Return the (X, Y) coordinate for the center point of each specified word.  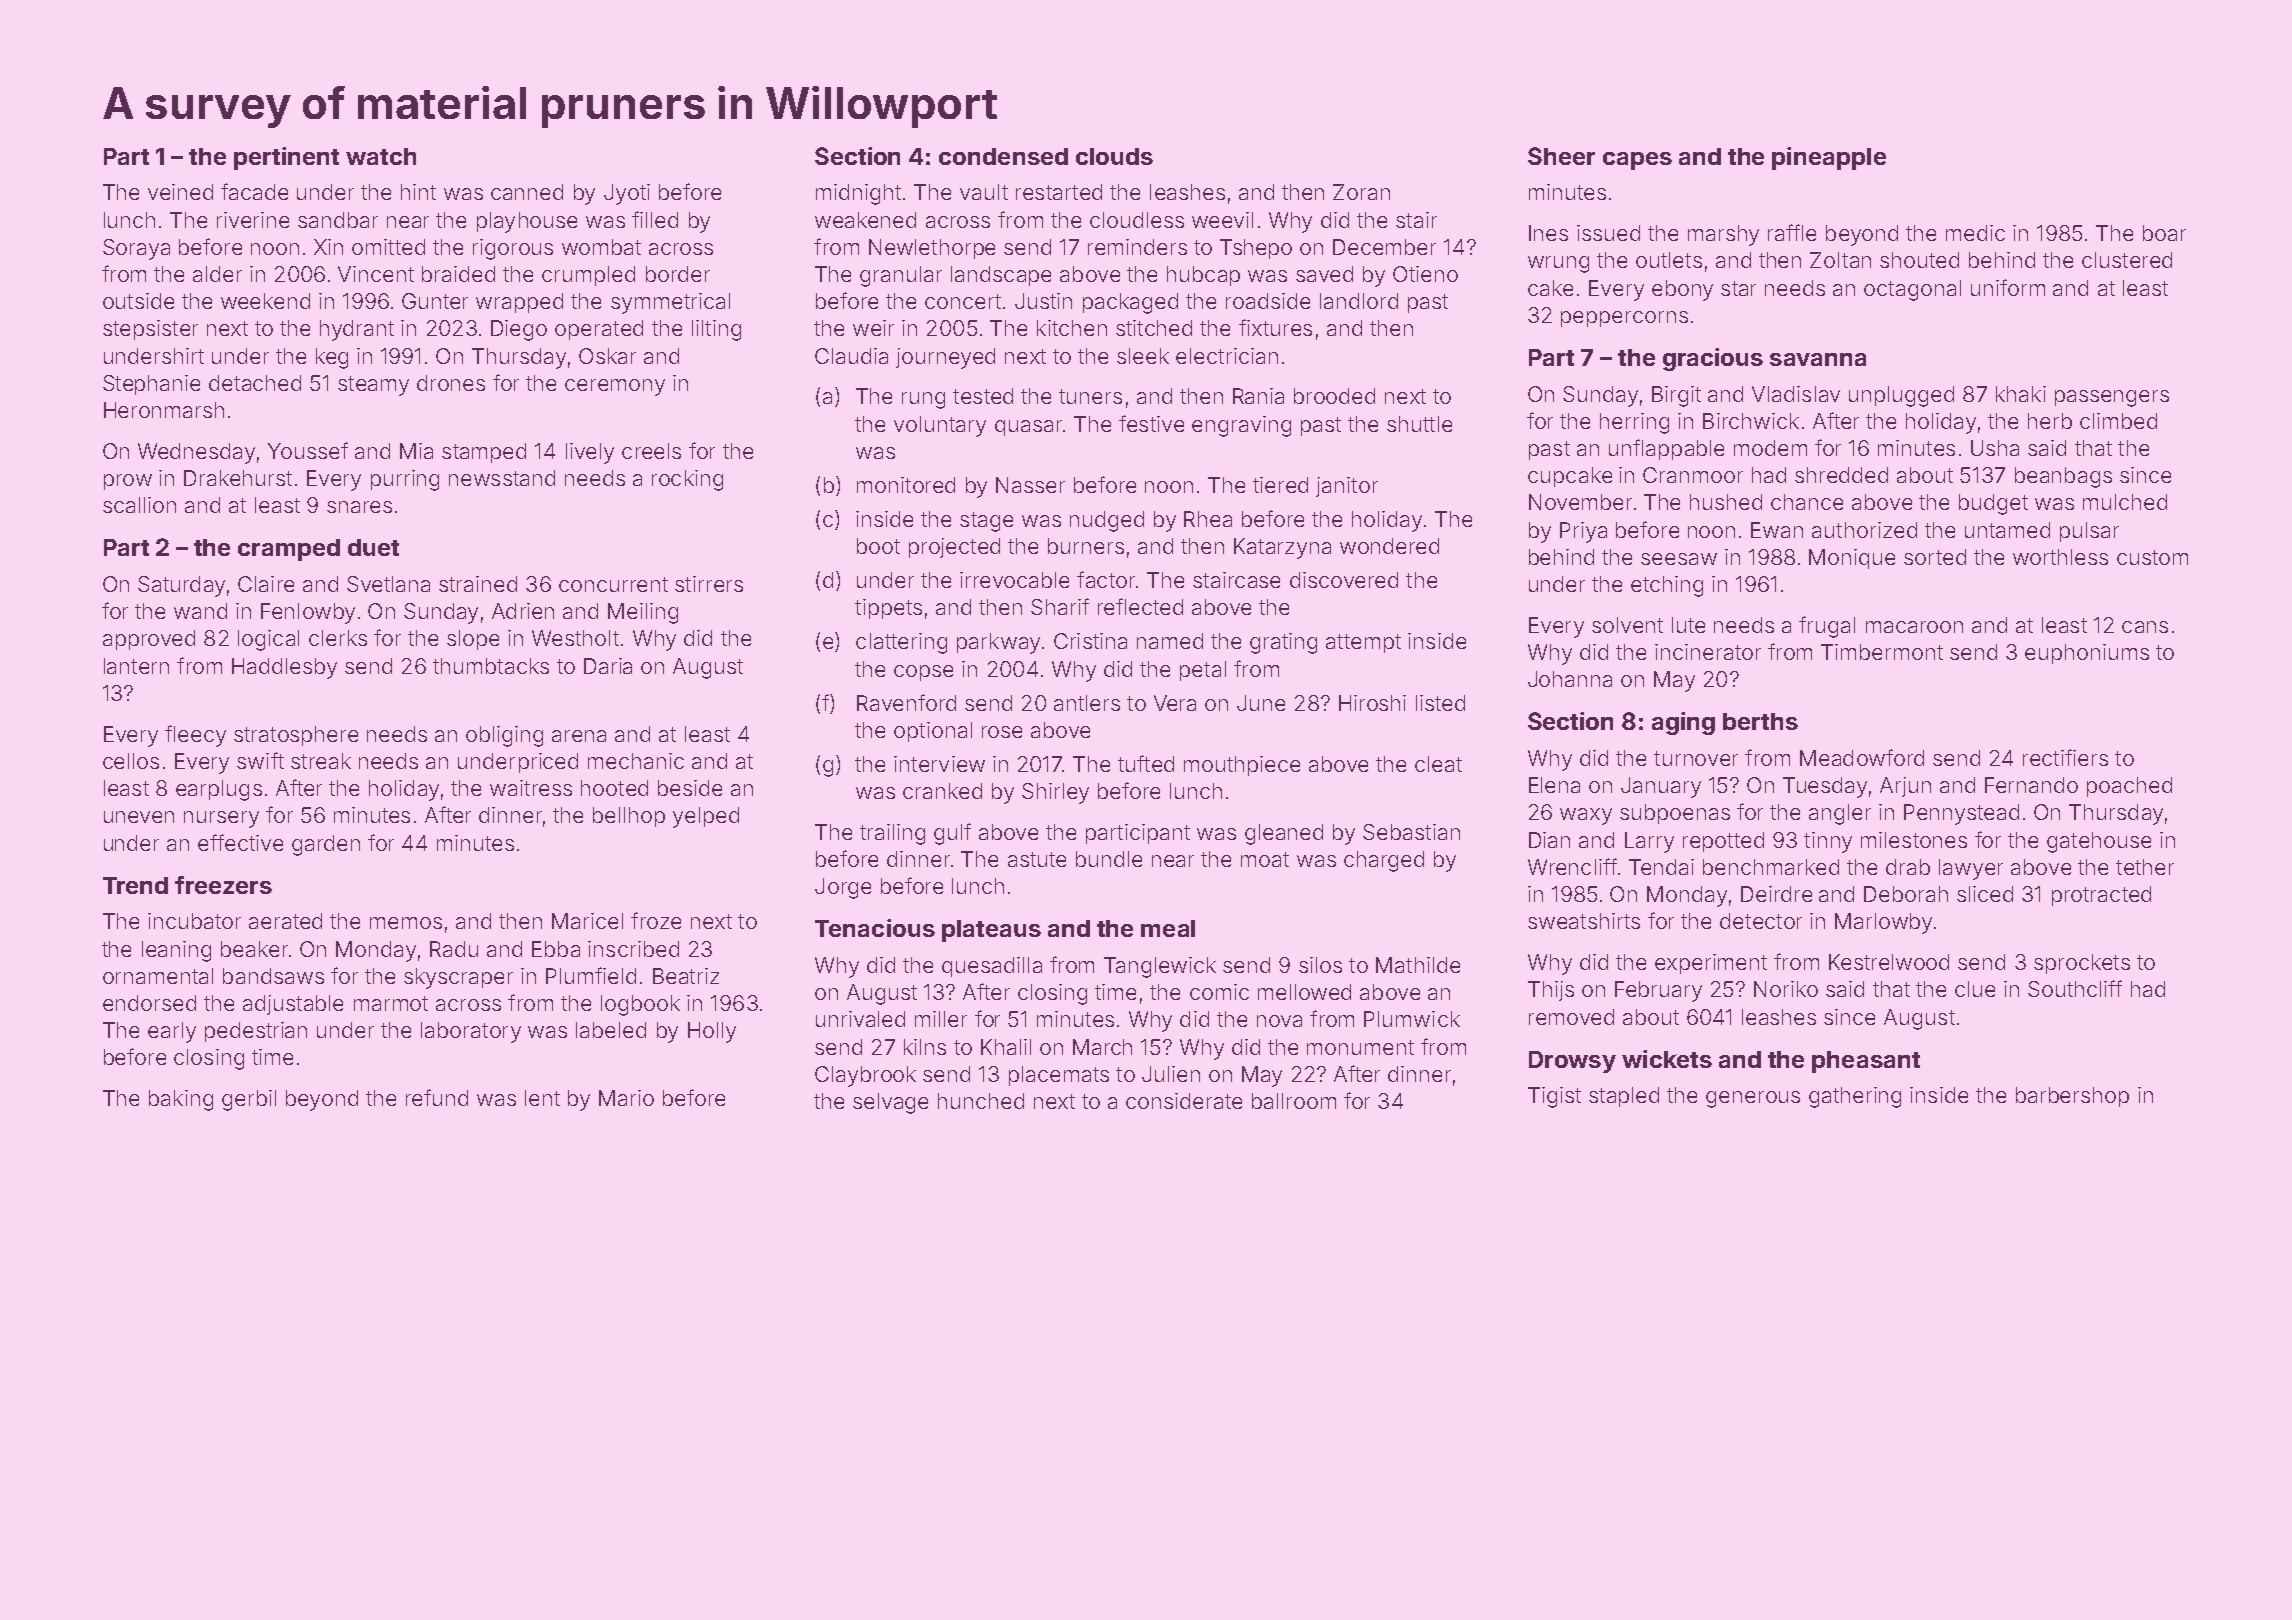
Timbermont (1882, 652)
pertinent (286, 158)
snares (359, 507)
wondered (1389, 546)
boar (2164, 233)
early (172, 1032)
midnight (858, 194)
